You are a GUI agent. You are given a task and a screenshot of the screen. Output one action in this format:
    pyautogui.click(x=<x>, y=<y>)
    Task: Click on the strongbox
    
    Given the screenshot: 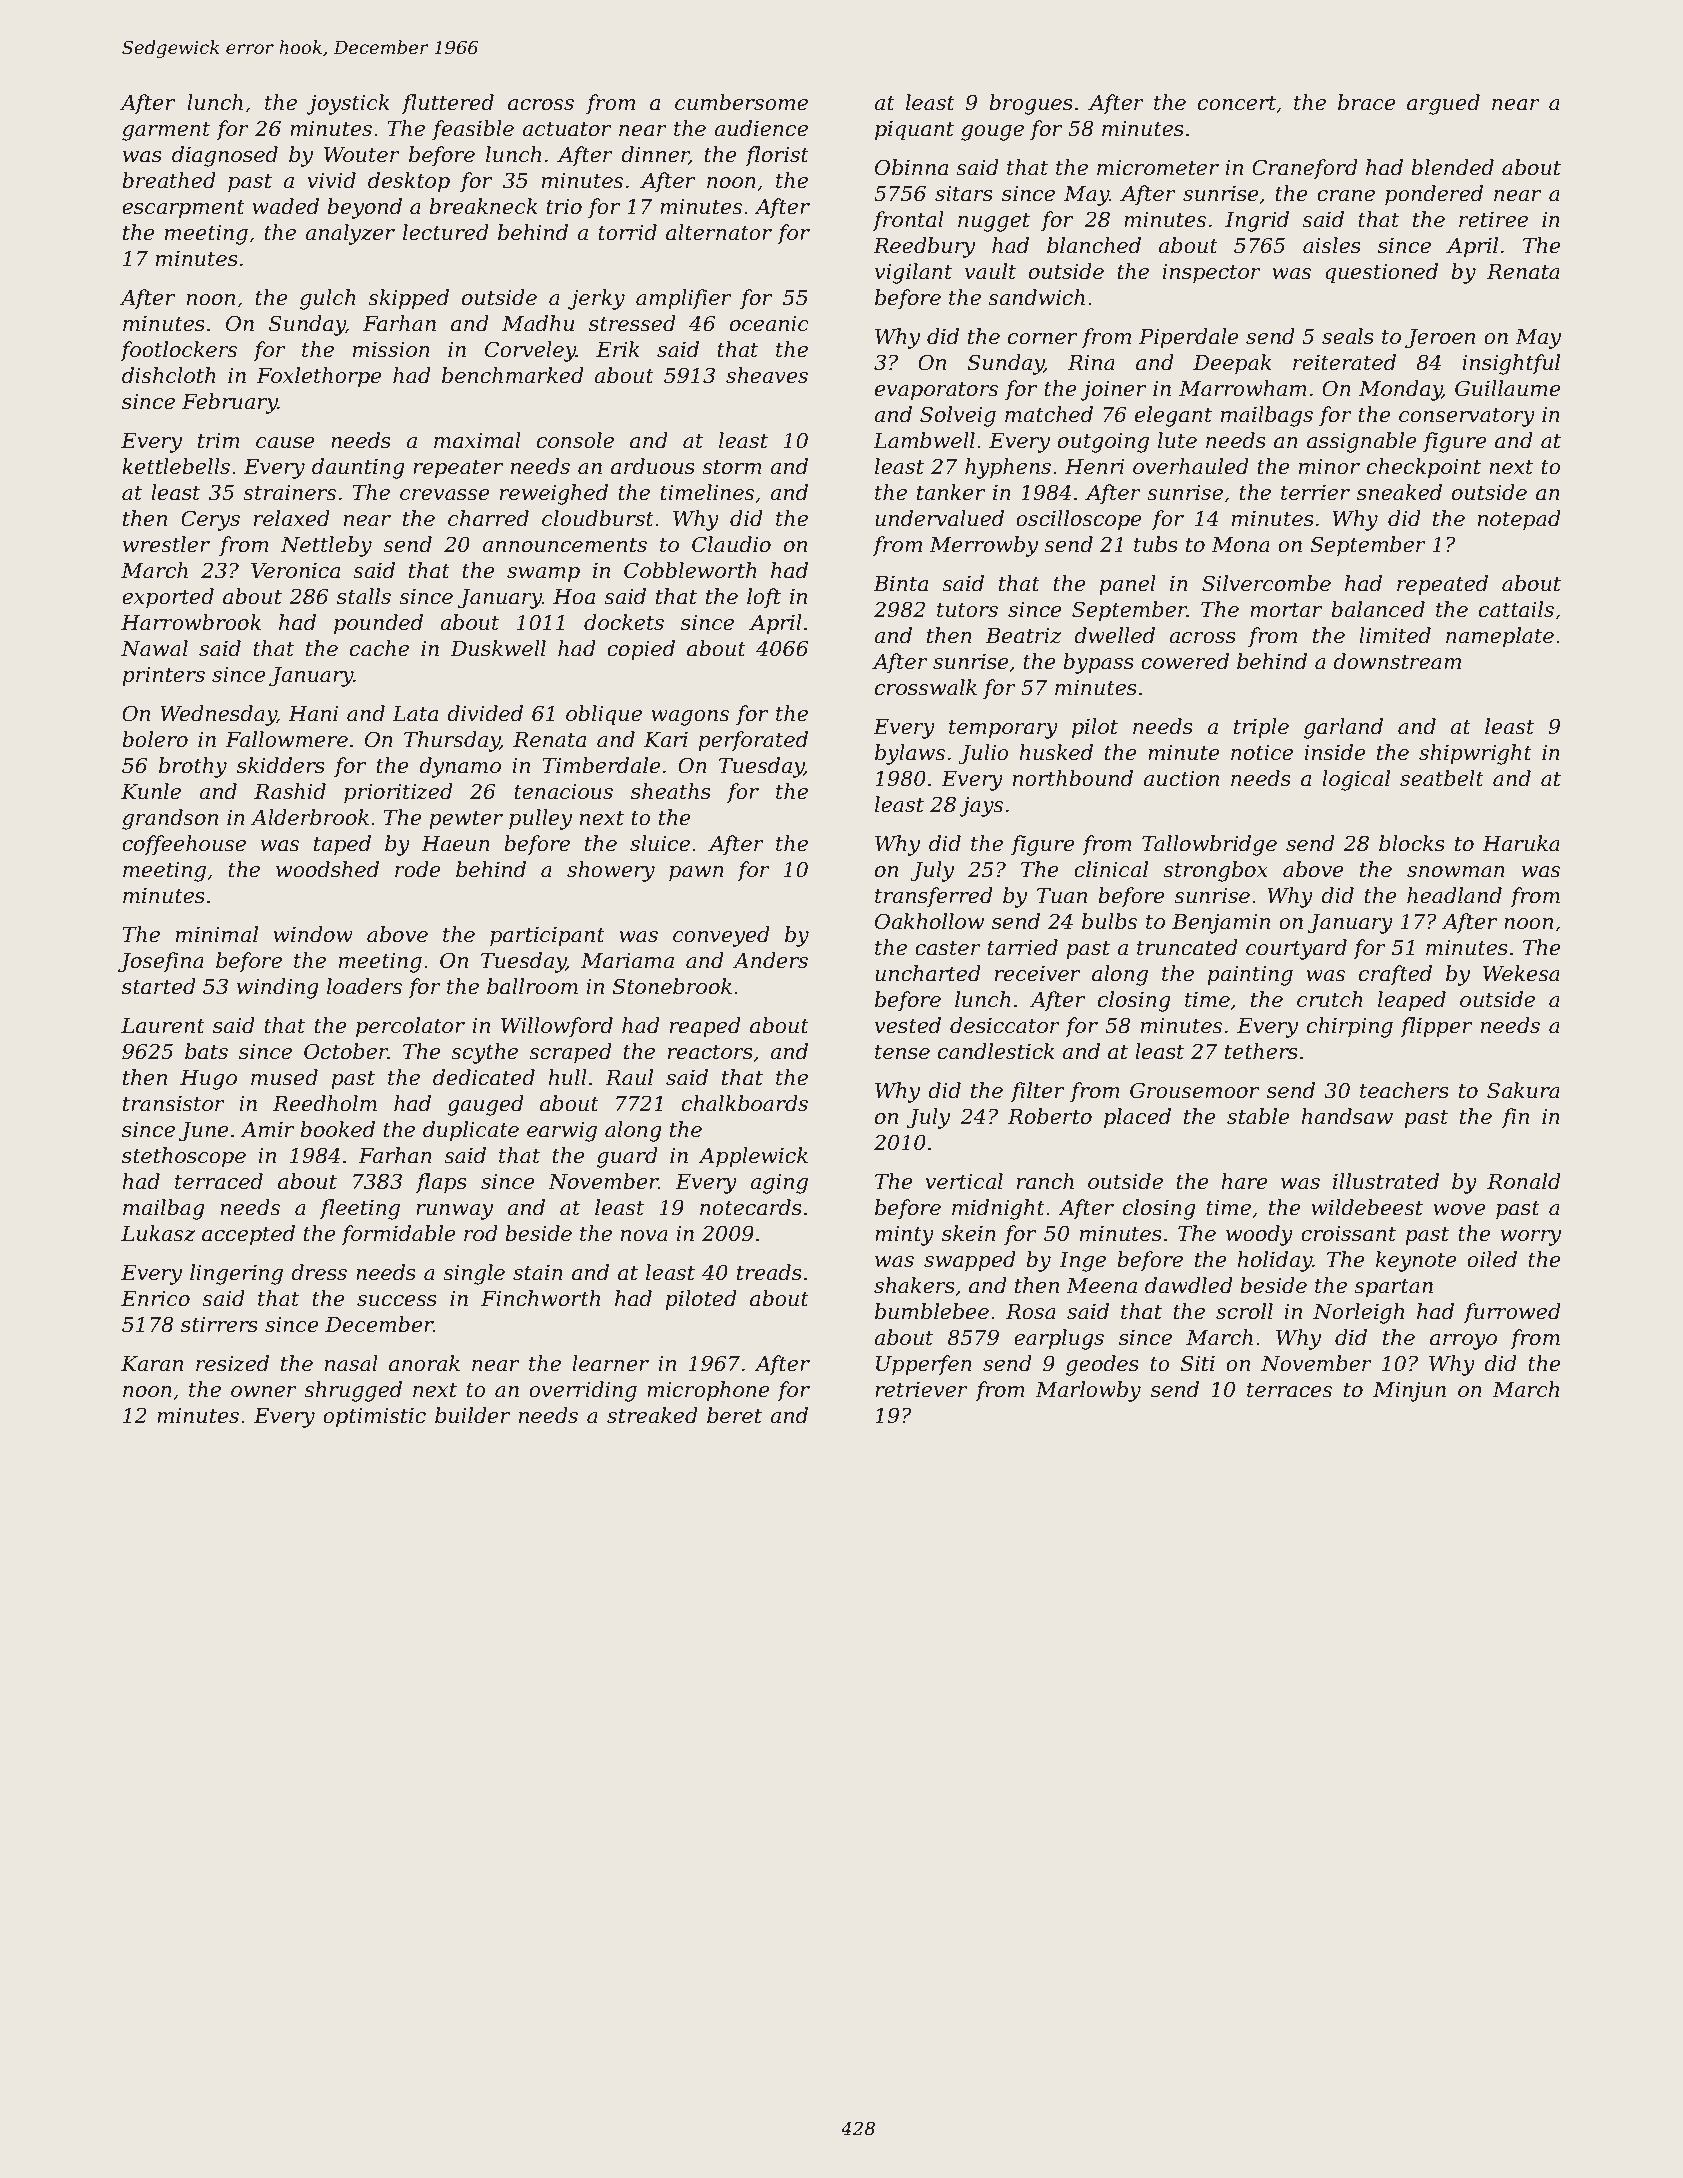 What is the action you would take?
    pyautogui.click(x=1215, y=871)
